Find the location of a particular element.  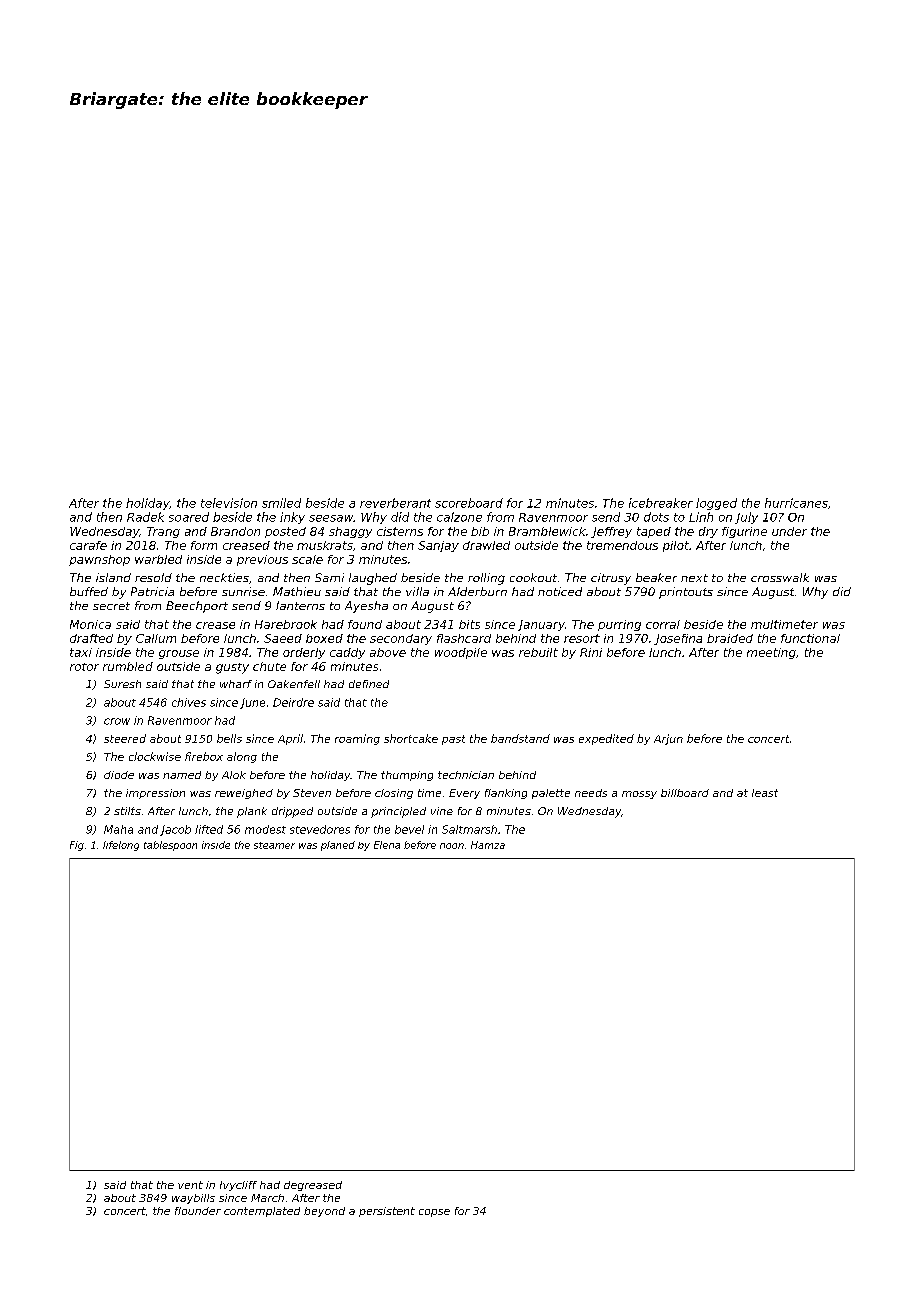

bells is located at coordinates (229, 738).
